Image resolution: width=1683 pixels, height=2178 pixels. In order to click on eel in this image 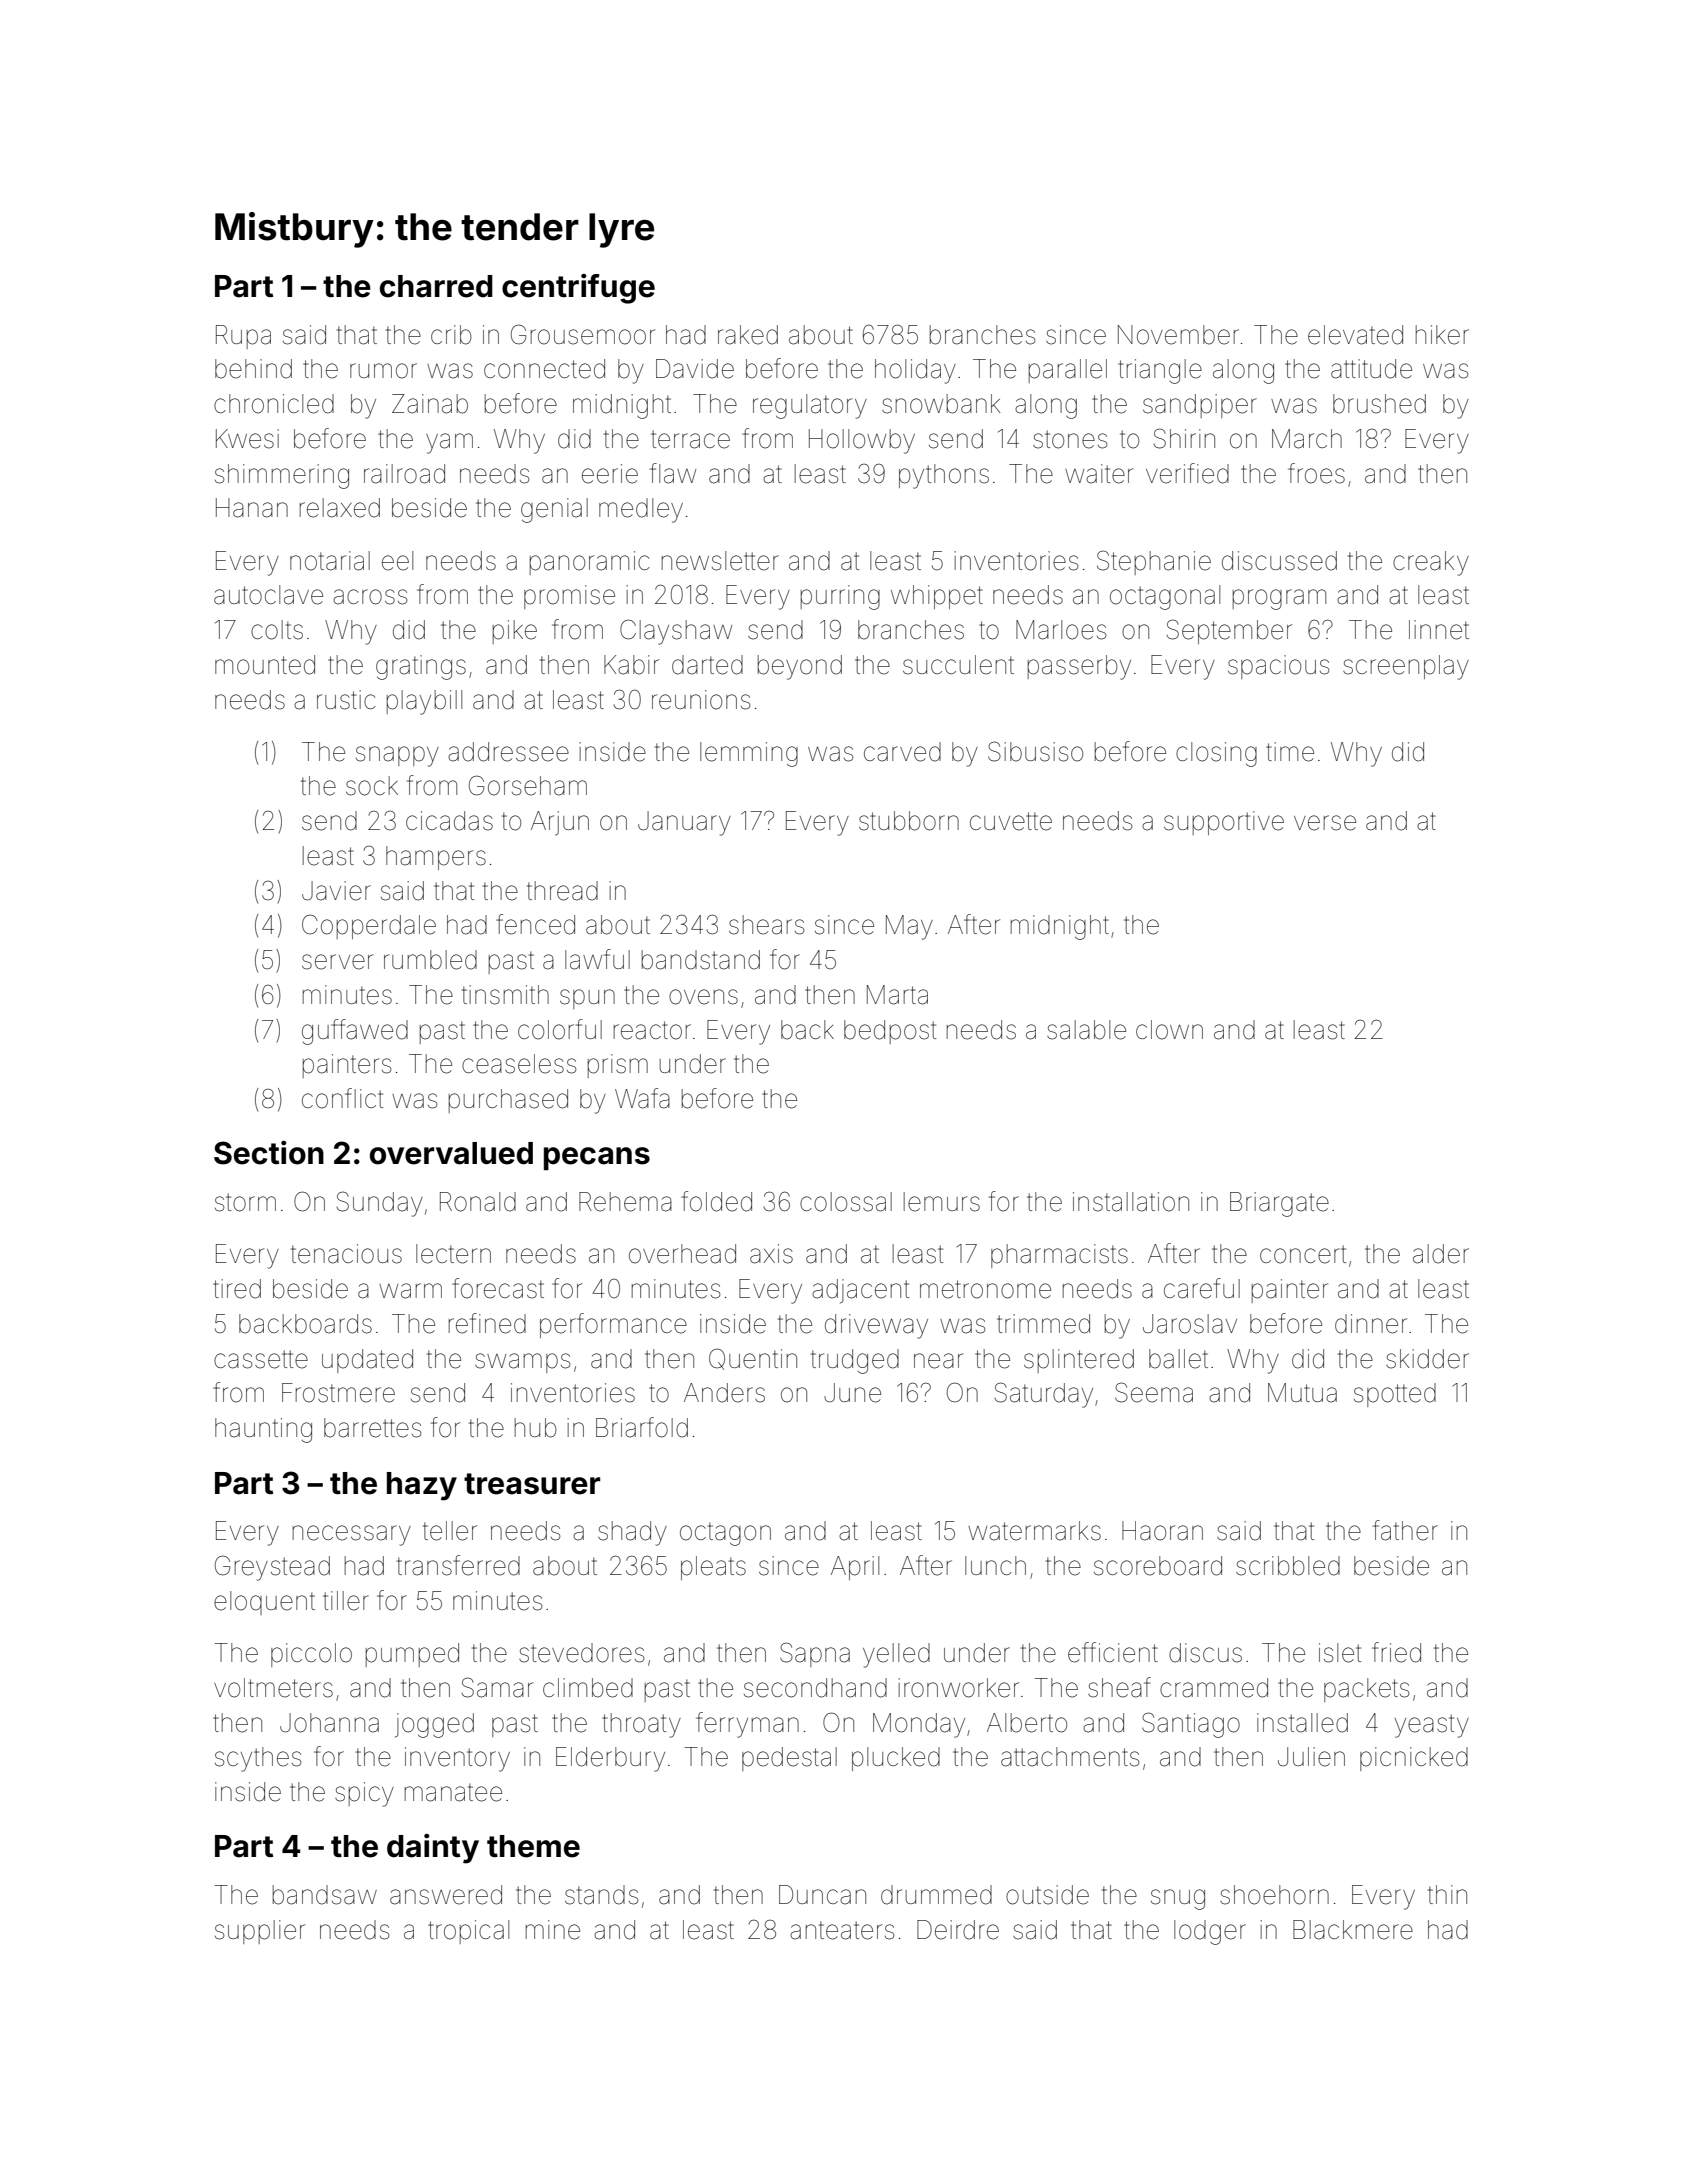, I will do `click(397, 561)`.
